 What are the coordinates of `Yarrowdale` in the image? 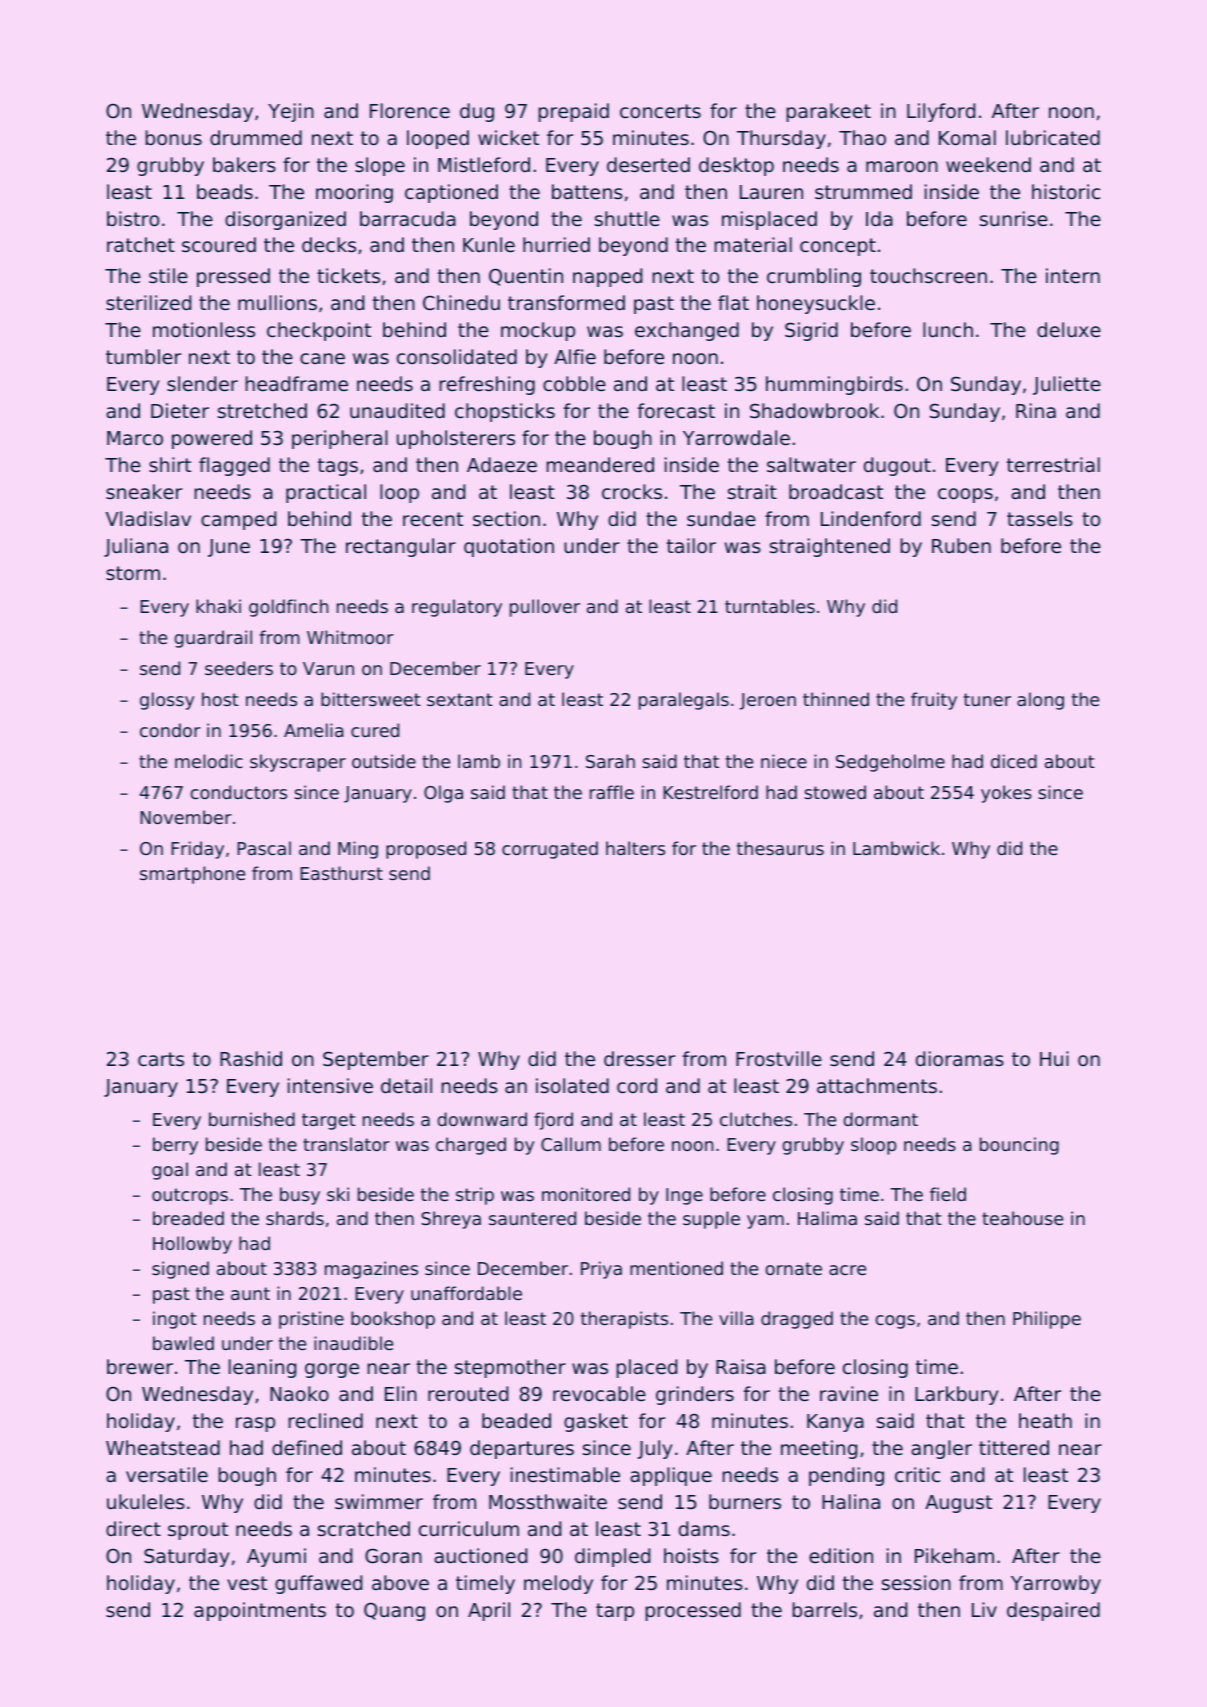 It's located at (736, 437).
